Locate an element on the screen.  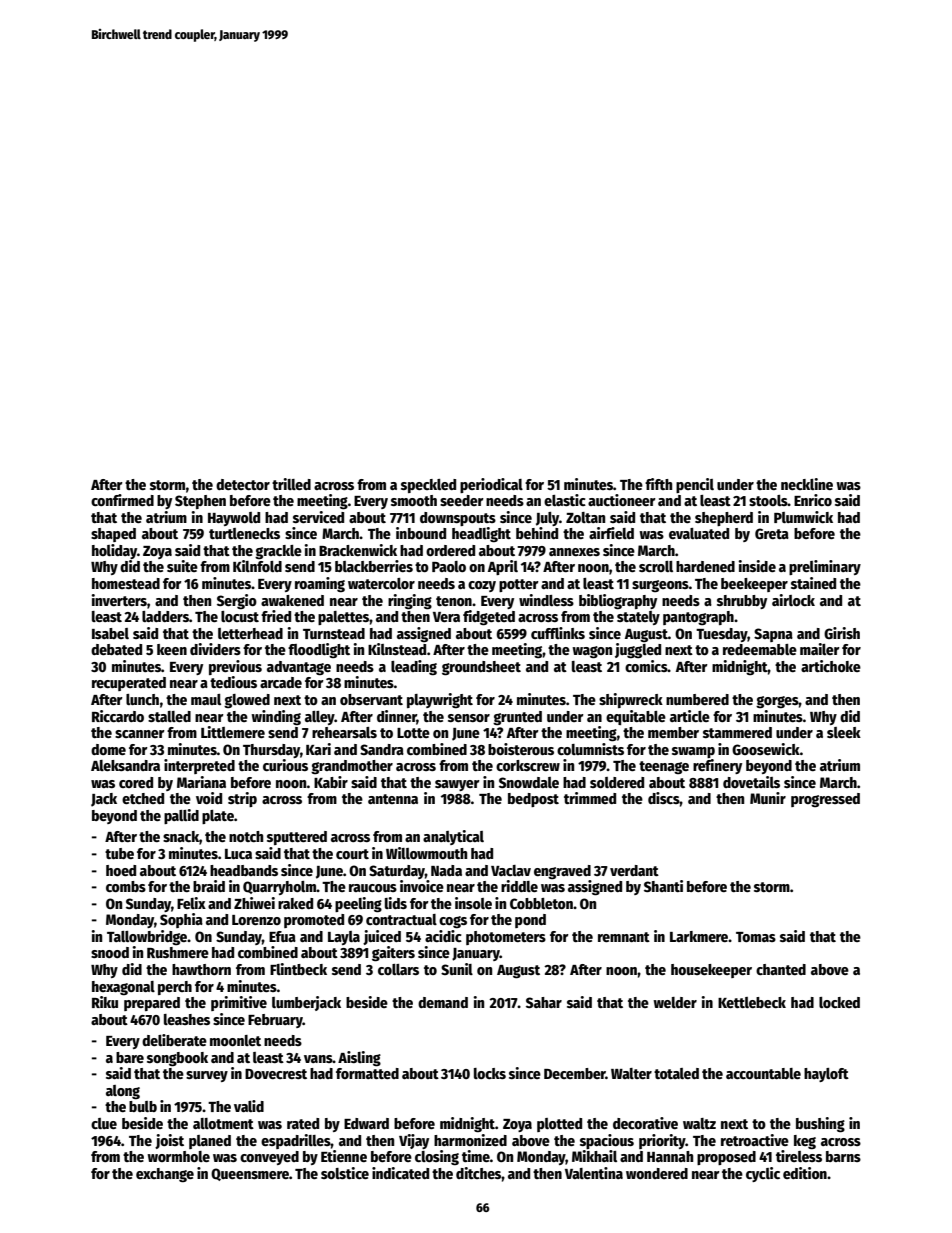
windless is located at coordinates (546, 600).
